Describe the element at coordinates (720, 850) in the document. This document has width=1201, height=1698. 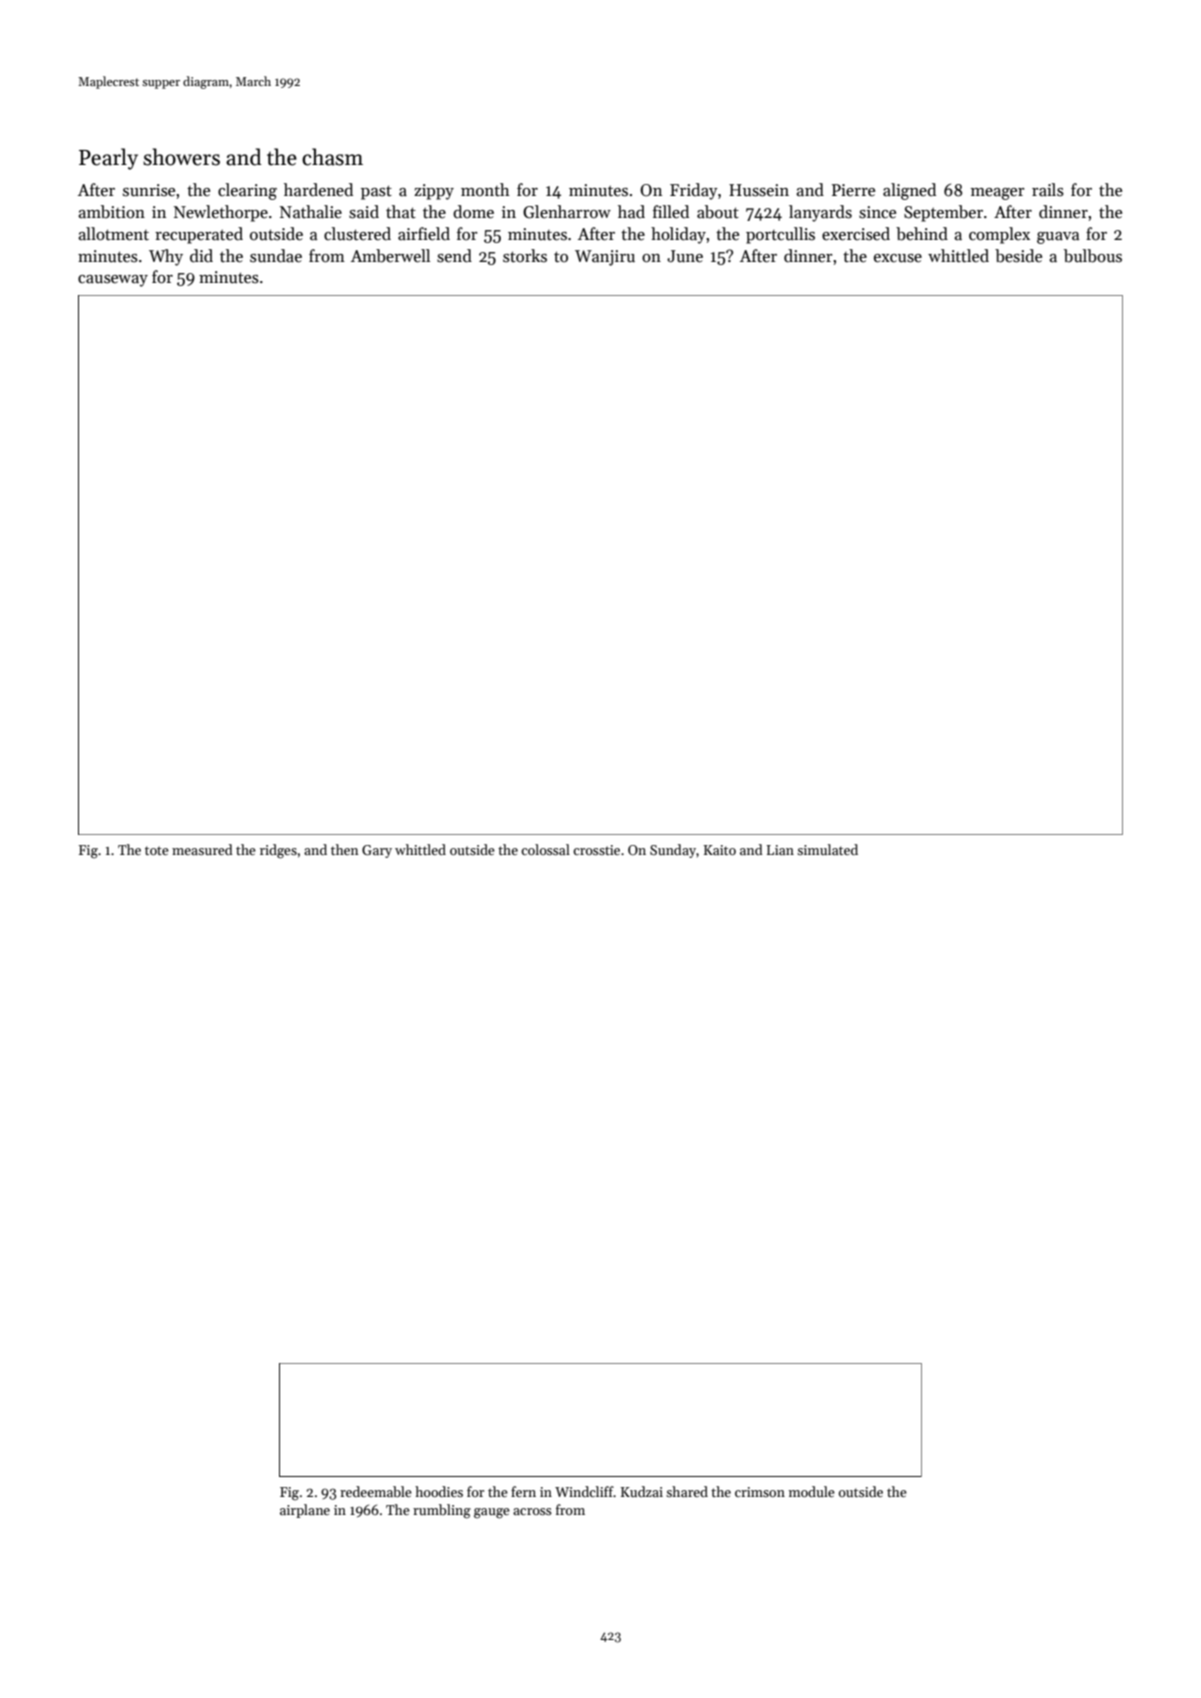
I see `Kaito` at that location.
